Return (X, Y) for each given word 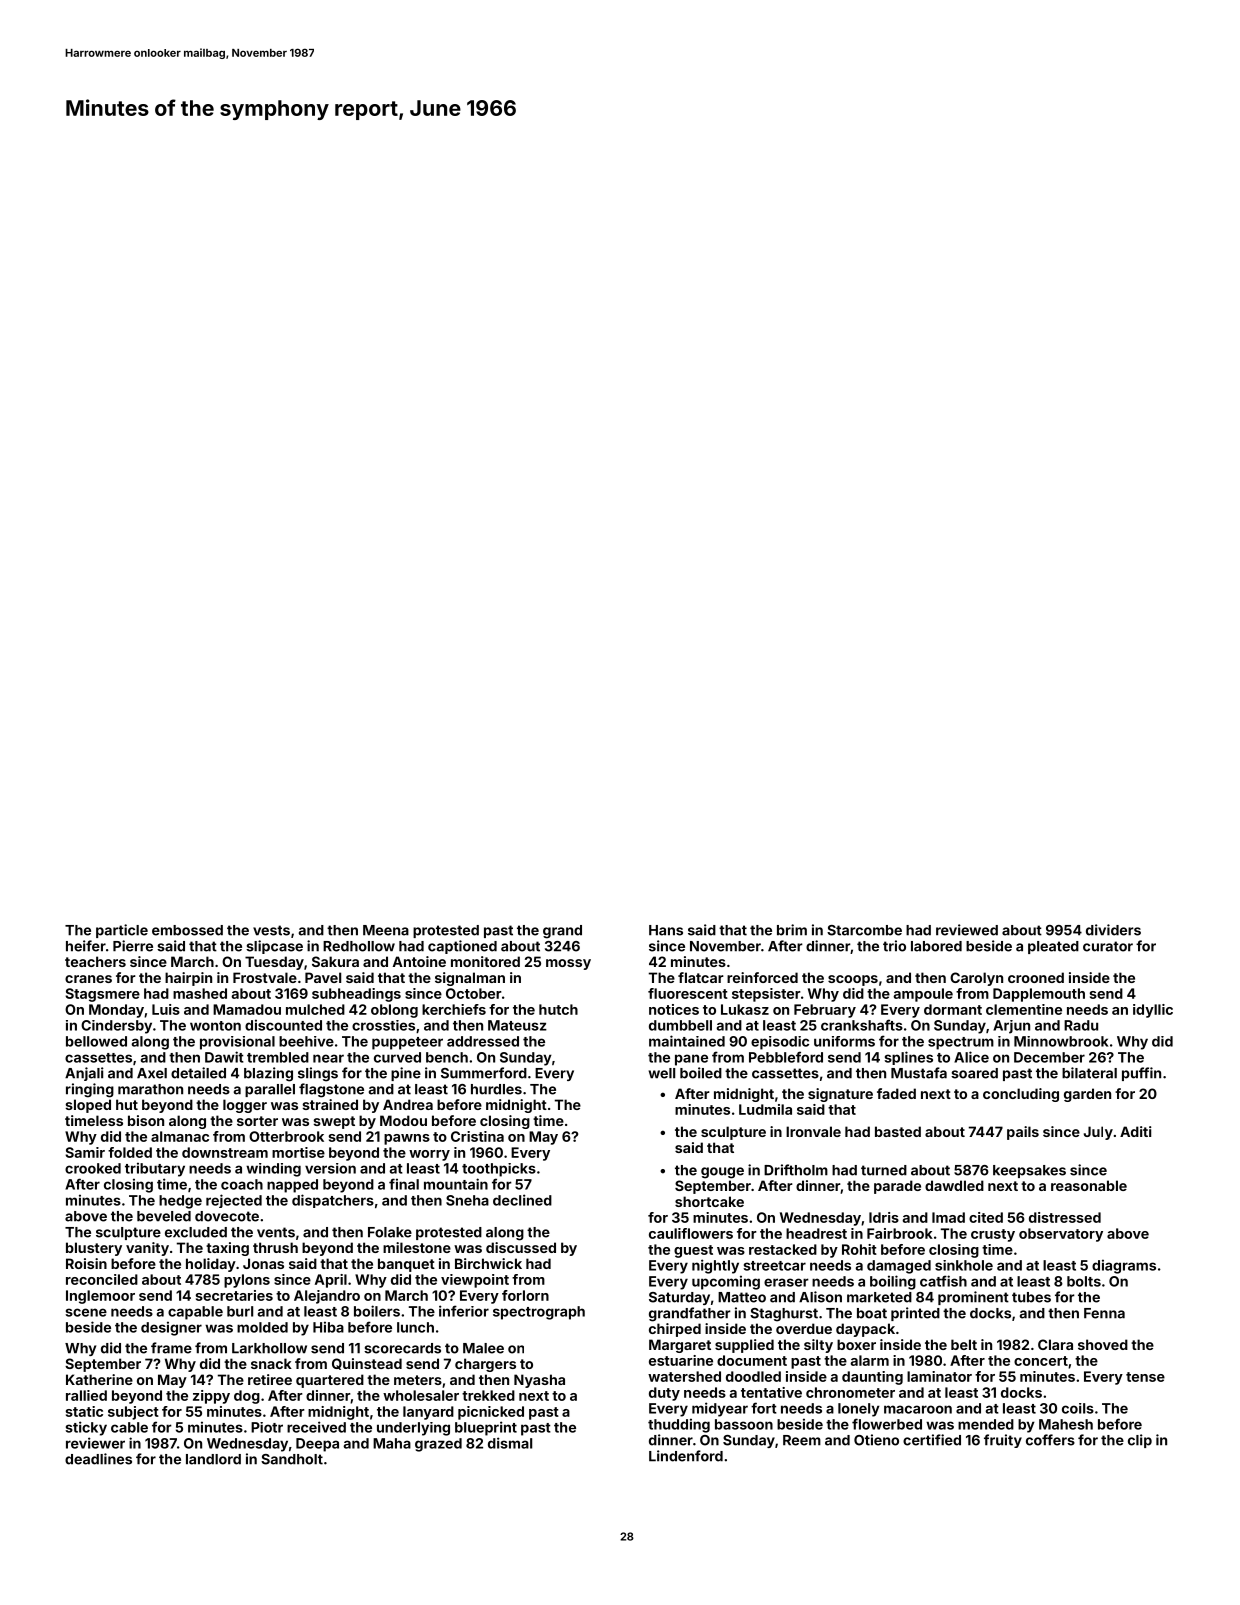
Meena (386, 930)
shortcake (709, 1201)
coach (242, 1184)
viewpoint (475, 1281)
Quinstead (367, 1364)
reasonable (1089, 1185)
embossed (187, 930)
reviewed (967, 930)
